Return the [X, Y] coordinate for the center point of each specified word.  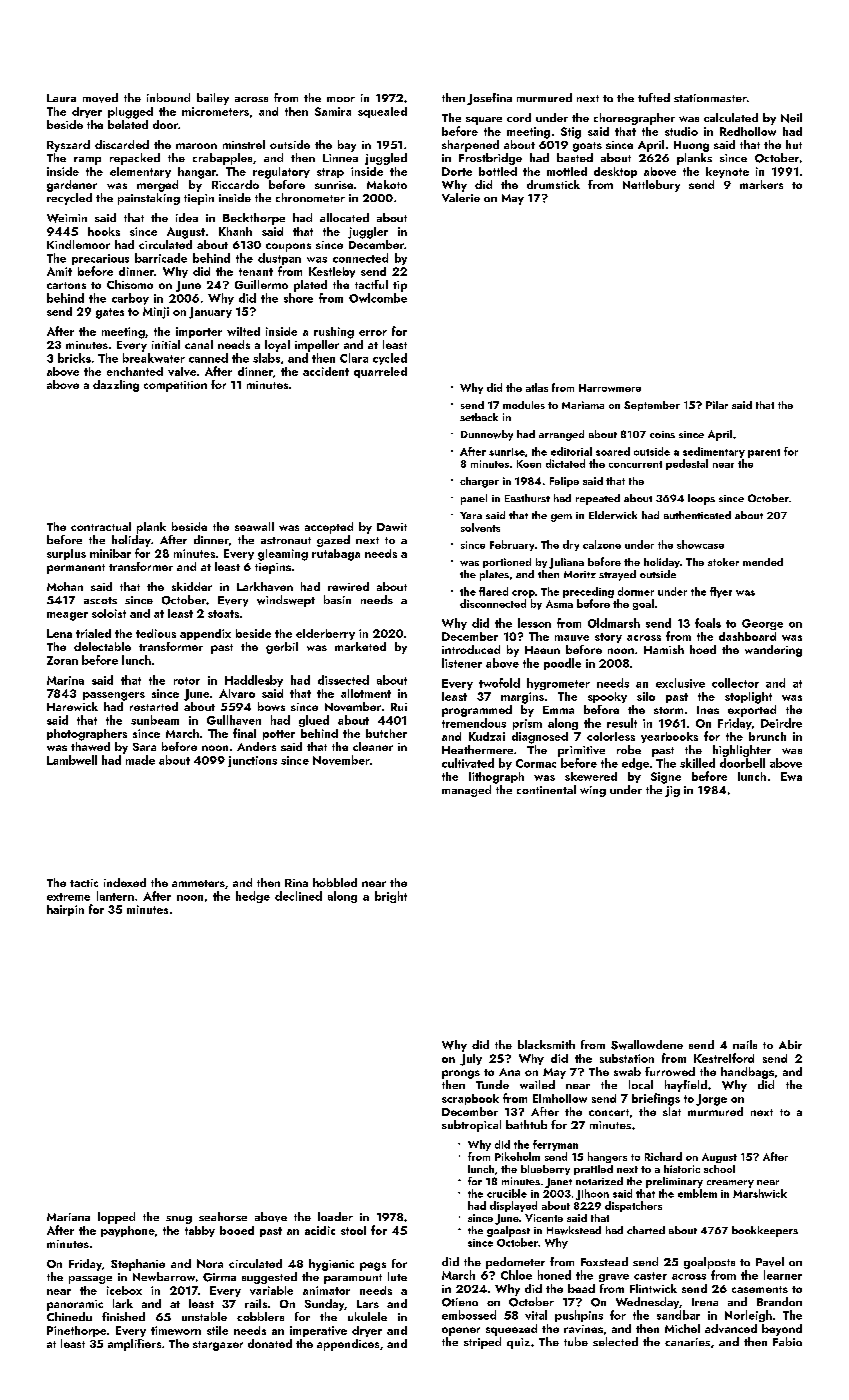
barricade [161, 258]
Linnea [340, 158]
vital [536, 1315]
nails [745, 1044]
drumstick [553, 184]
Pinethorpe [76, 1331]
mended [763, 562]
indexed [125, 882]
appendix [205, 634]
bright [391, 897]
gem [561, 518]
